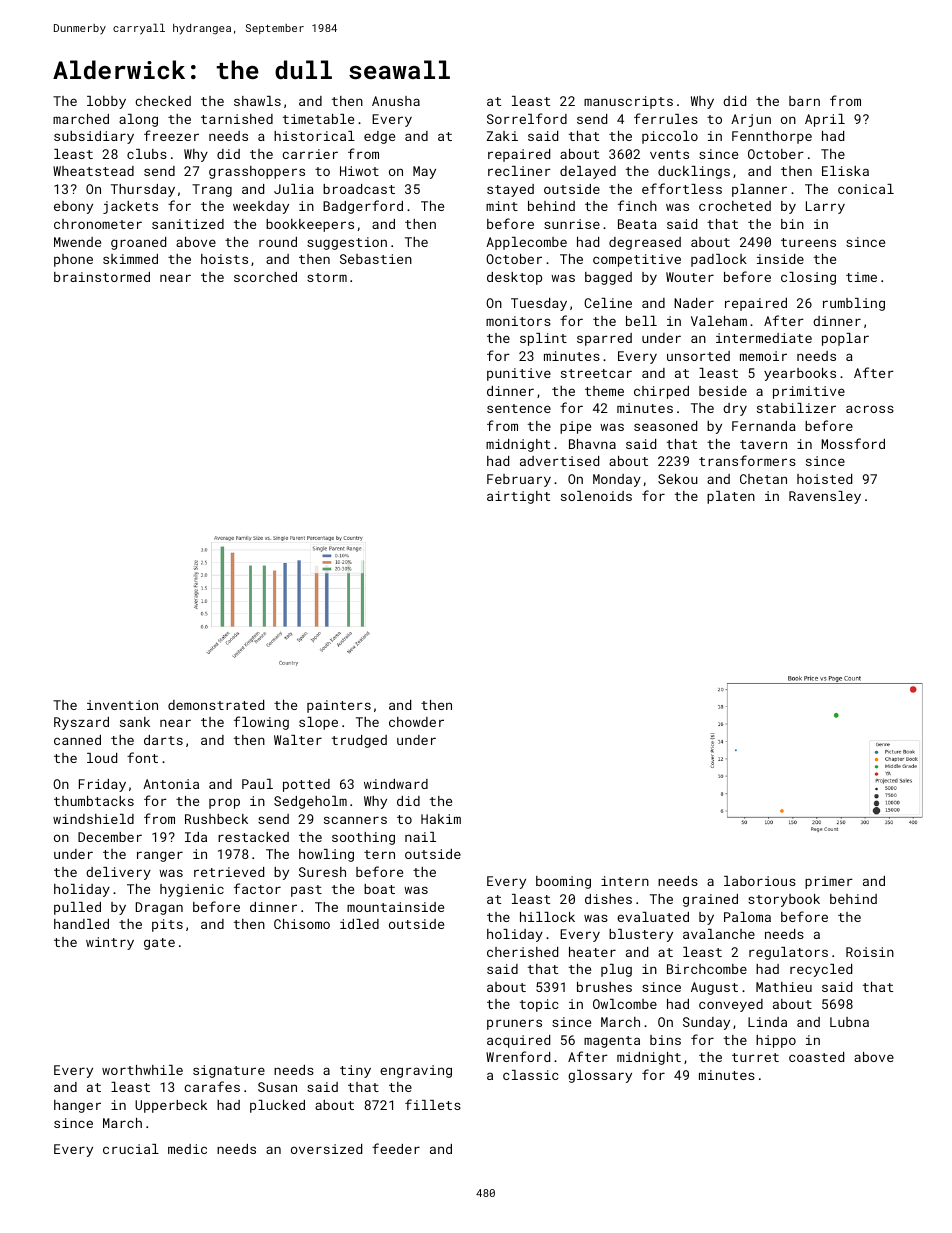 This image has height=1233, width=952. Describe the element at coordinates (816, 1057) in the image. I see `coasted` at that location.
